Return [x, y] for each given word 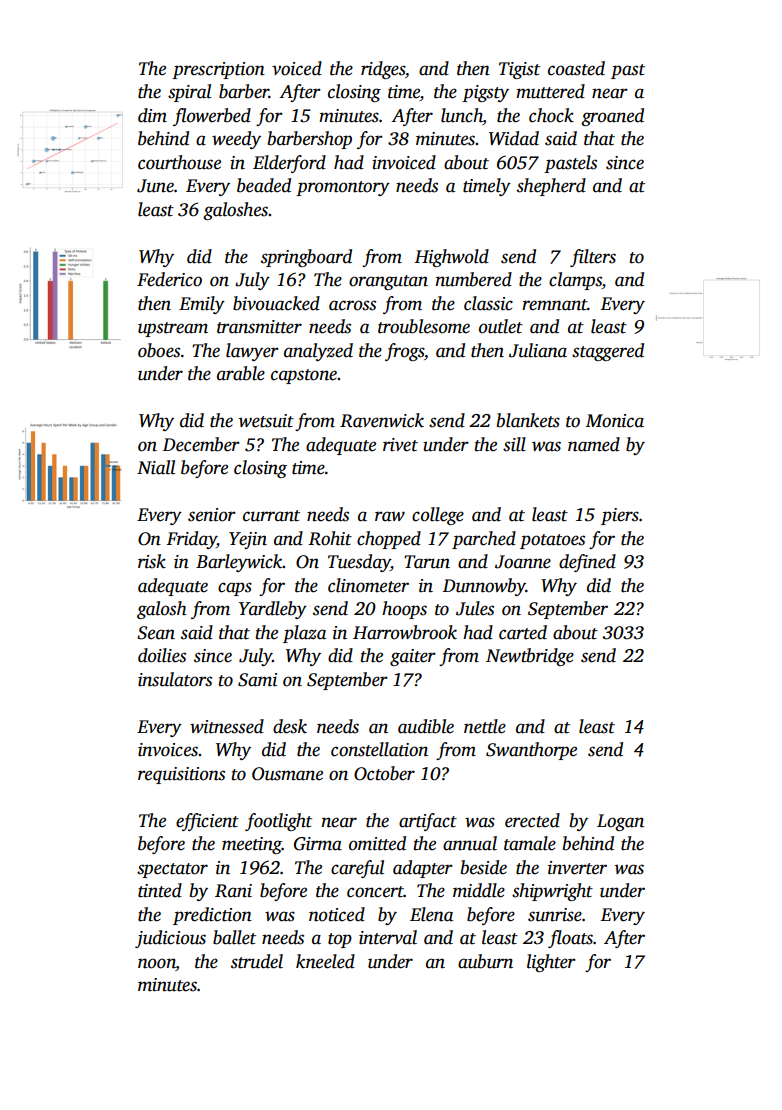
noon [157, 963]
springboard [306, 258]
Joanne [523, 562]
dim [152, 115]
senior [212, 515]
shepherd [551, 187]
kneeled [325, 961]
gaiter [413, 657]
